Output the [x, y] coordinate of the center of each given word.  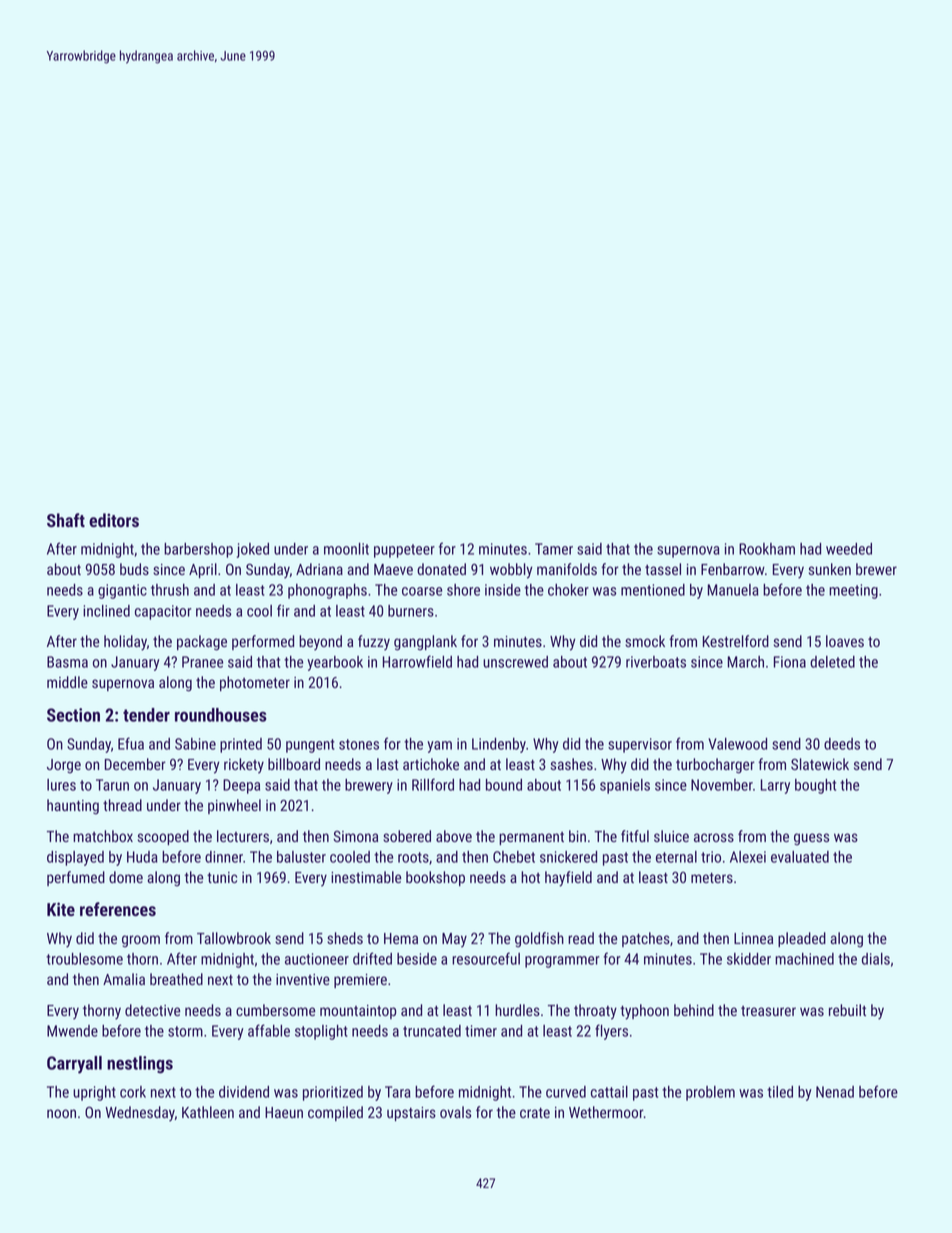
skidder [749, 959]
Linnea [753, 938]
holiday [125, 643]
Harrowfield [417, 661]
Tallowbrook [234, 938]
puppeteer [404, 551]
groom [141, 941]
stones [359, 744]
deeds [842, 744]
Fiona [790, 662]
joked [253, 550]
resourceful [486, 958]
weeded [849, 549]
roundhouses [221, 715]
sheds [345, 938]
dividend [244, 1092]
